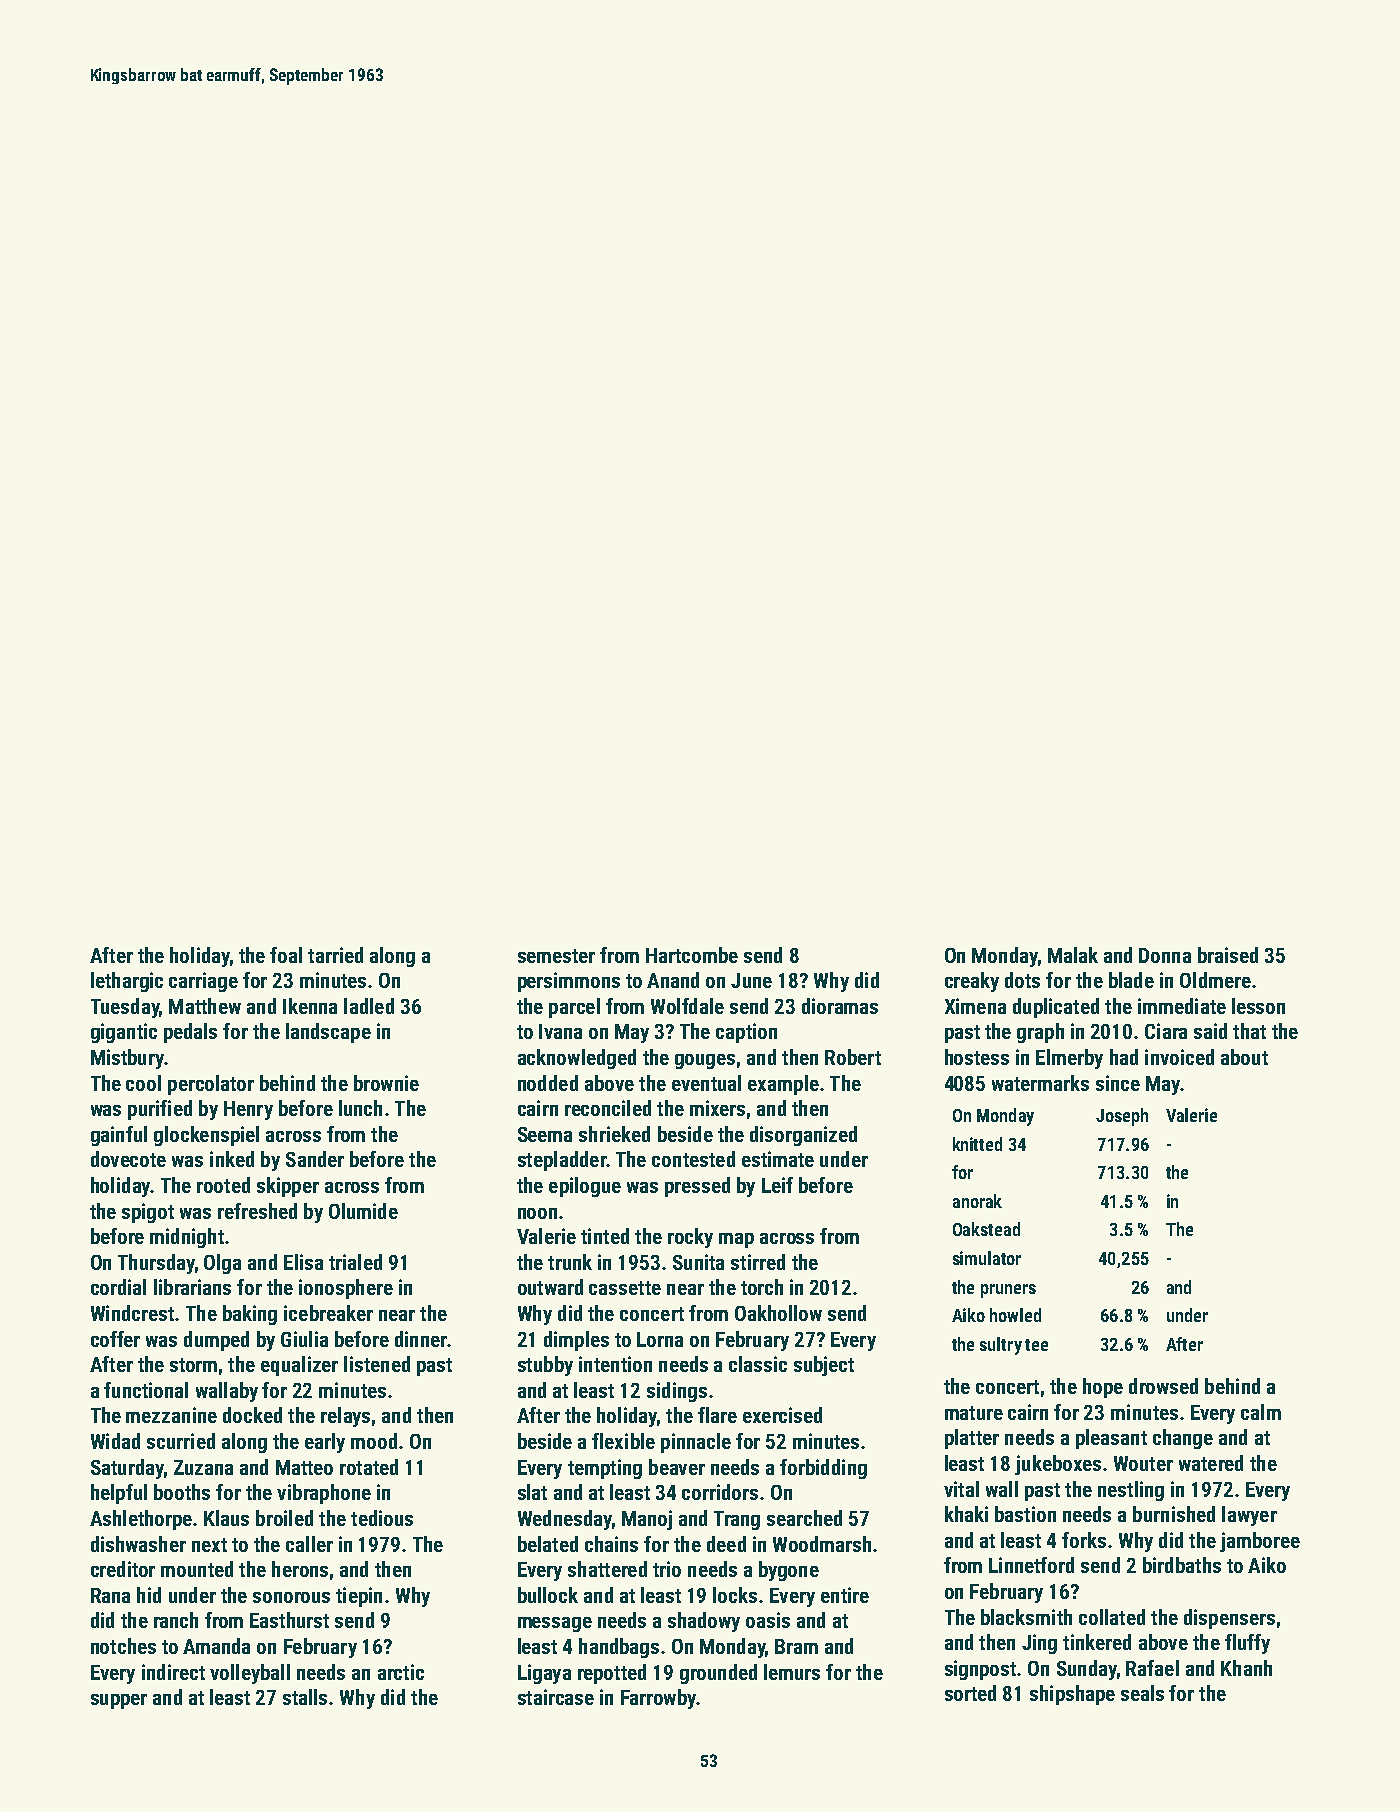 This screenshot has width=1400, height=1812. What do you see at coordinates (286, 955) in the screenshot?
I see `foal` at bounding box center [286, 955].
